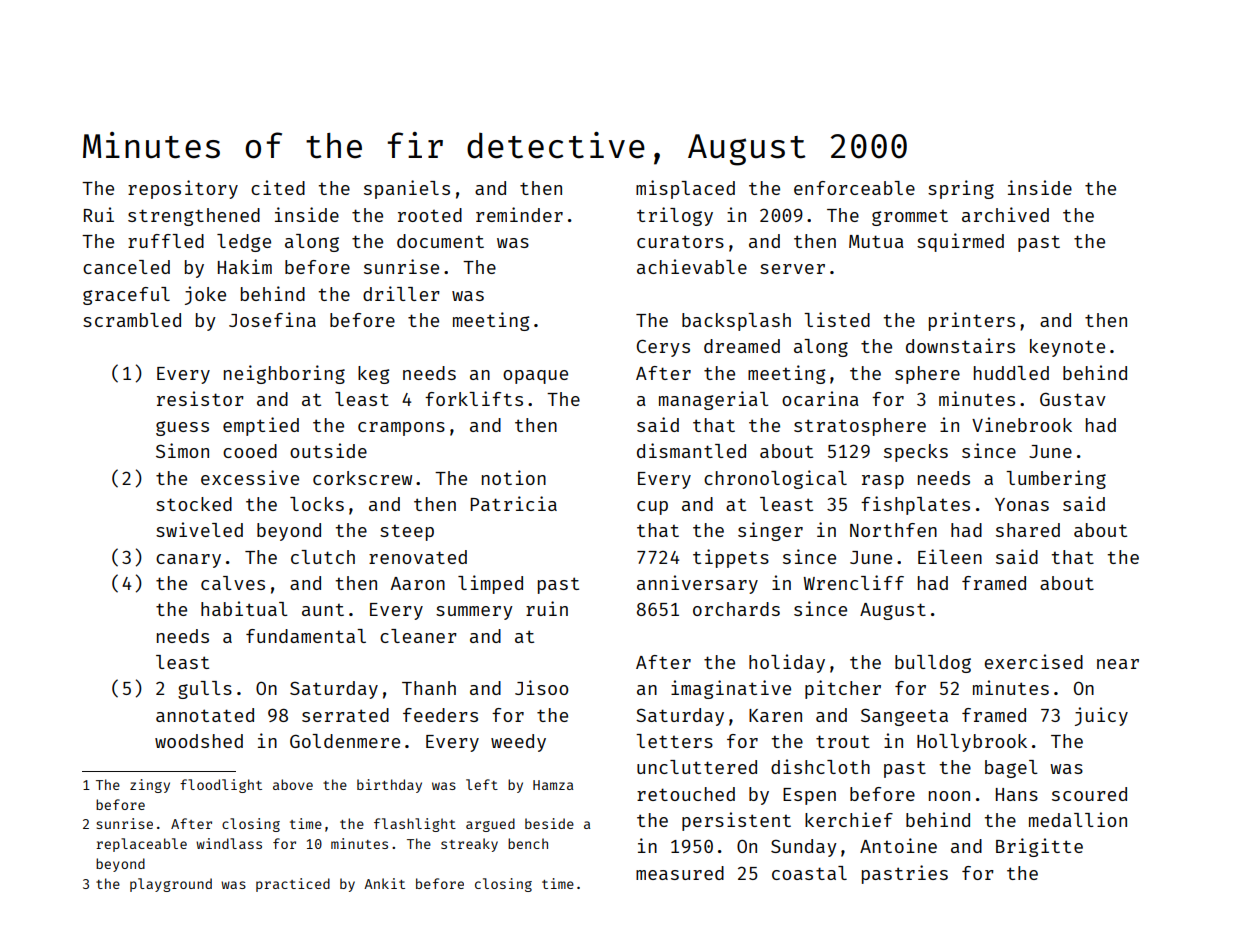  I want to click on spring, so click(961, 189).
